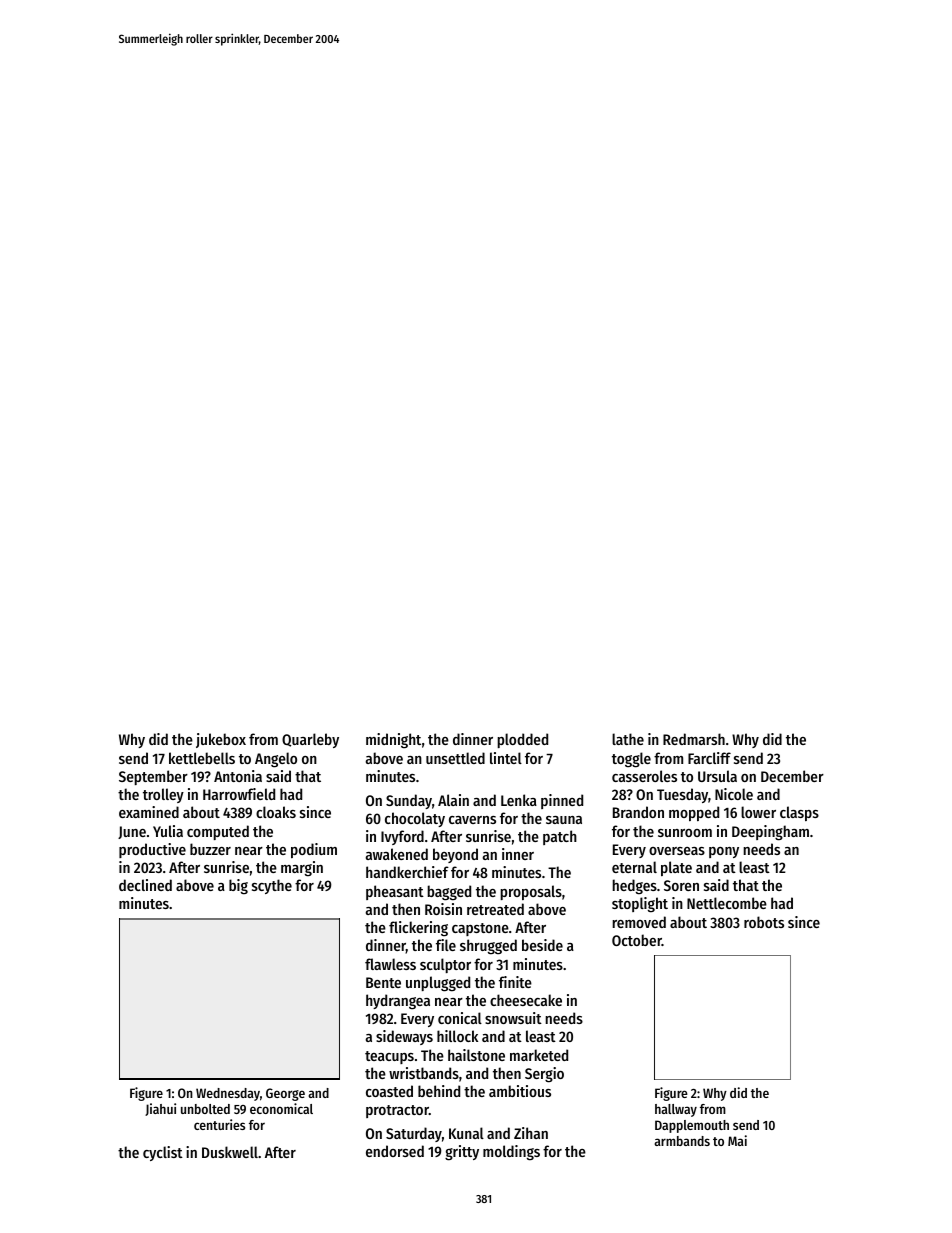 Image resolution: width=952 pixels, height=1233 pixels. Describe the element at coordinates (383, 982) in the document. I see `Bente` at that location.
